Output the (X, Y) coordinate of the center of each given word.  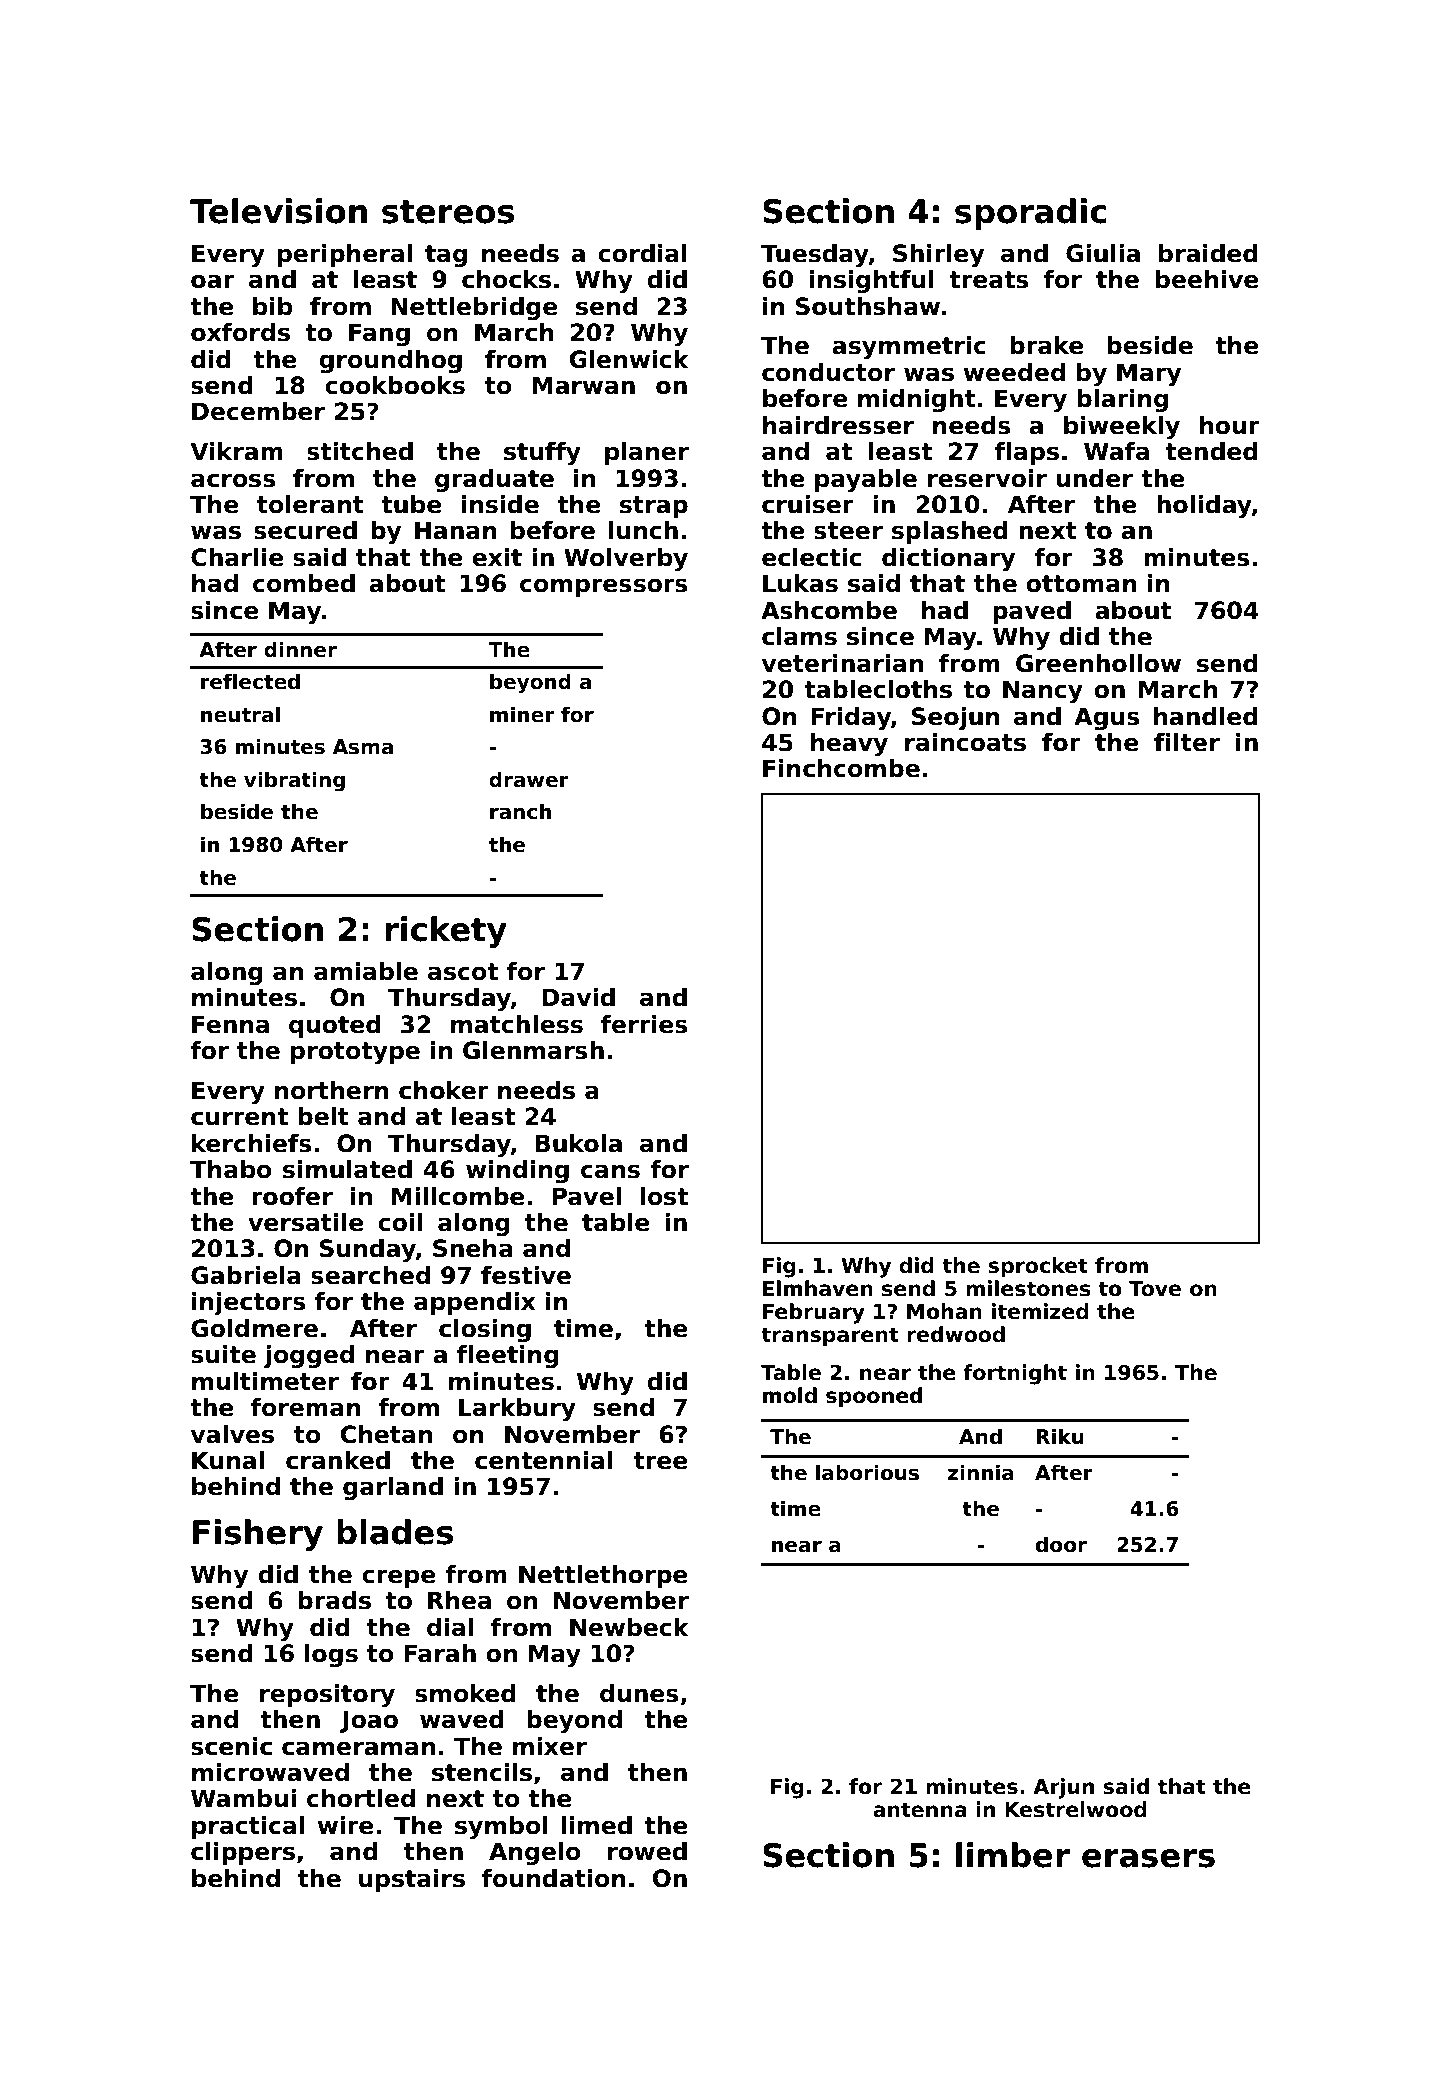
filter (1187, 742)
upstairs (412, 1880)
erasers (1148, 1858)
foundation (554, 1878)
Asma (363, 747)
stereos (448, 212)
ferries (644, 1024)
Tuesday (815, 255)
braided (1208, 253)
